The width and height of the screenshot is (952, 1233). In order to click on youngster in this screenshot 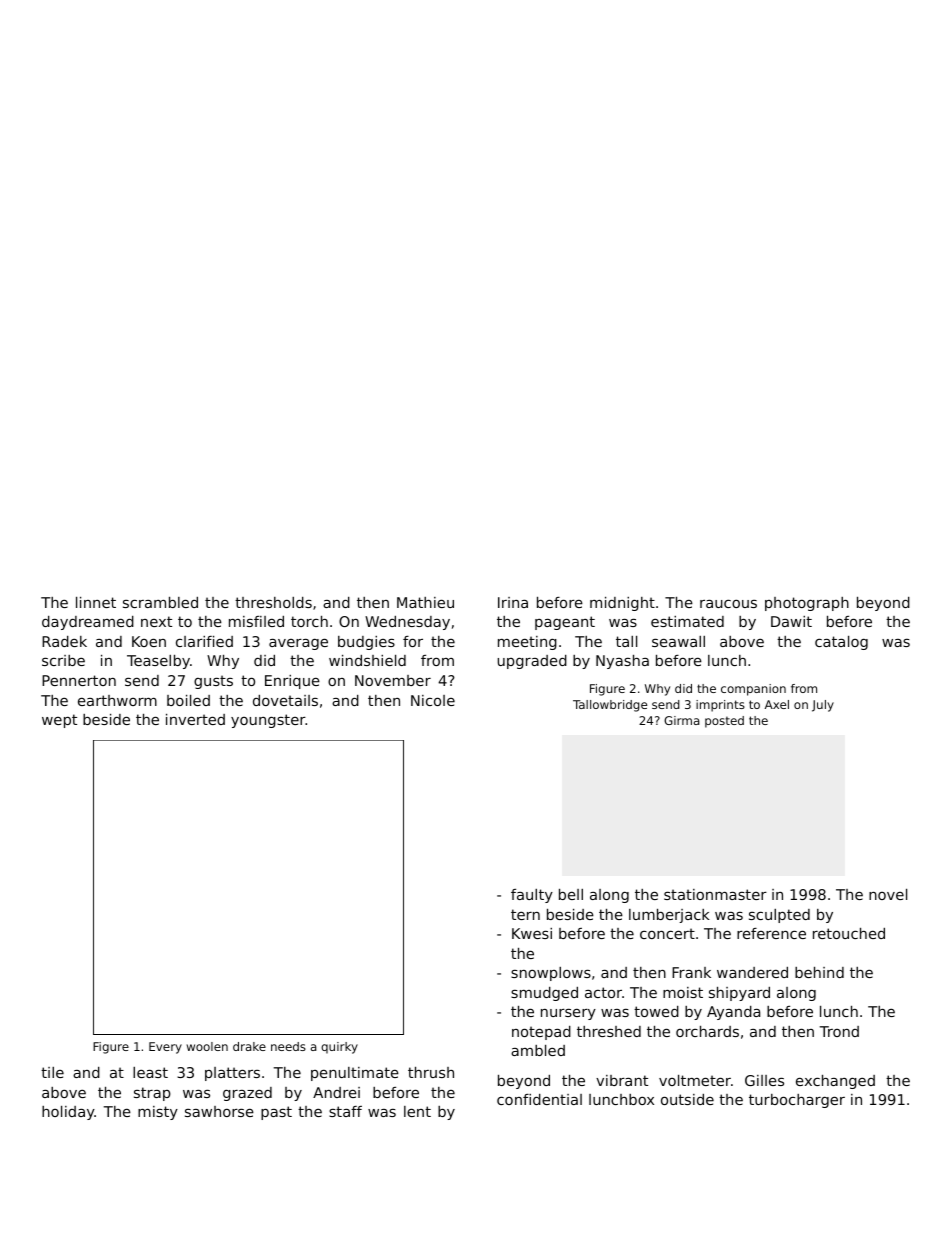, I will do `click(268, 721)`.
